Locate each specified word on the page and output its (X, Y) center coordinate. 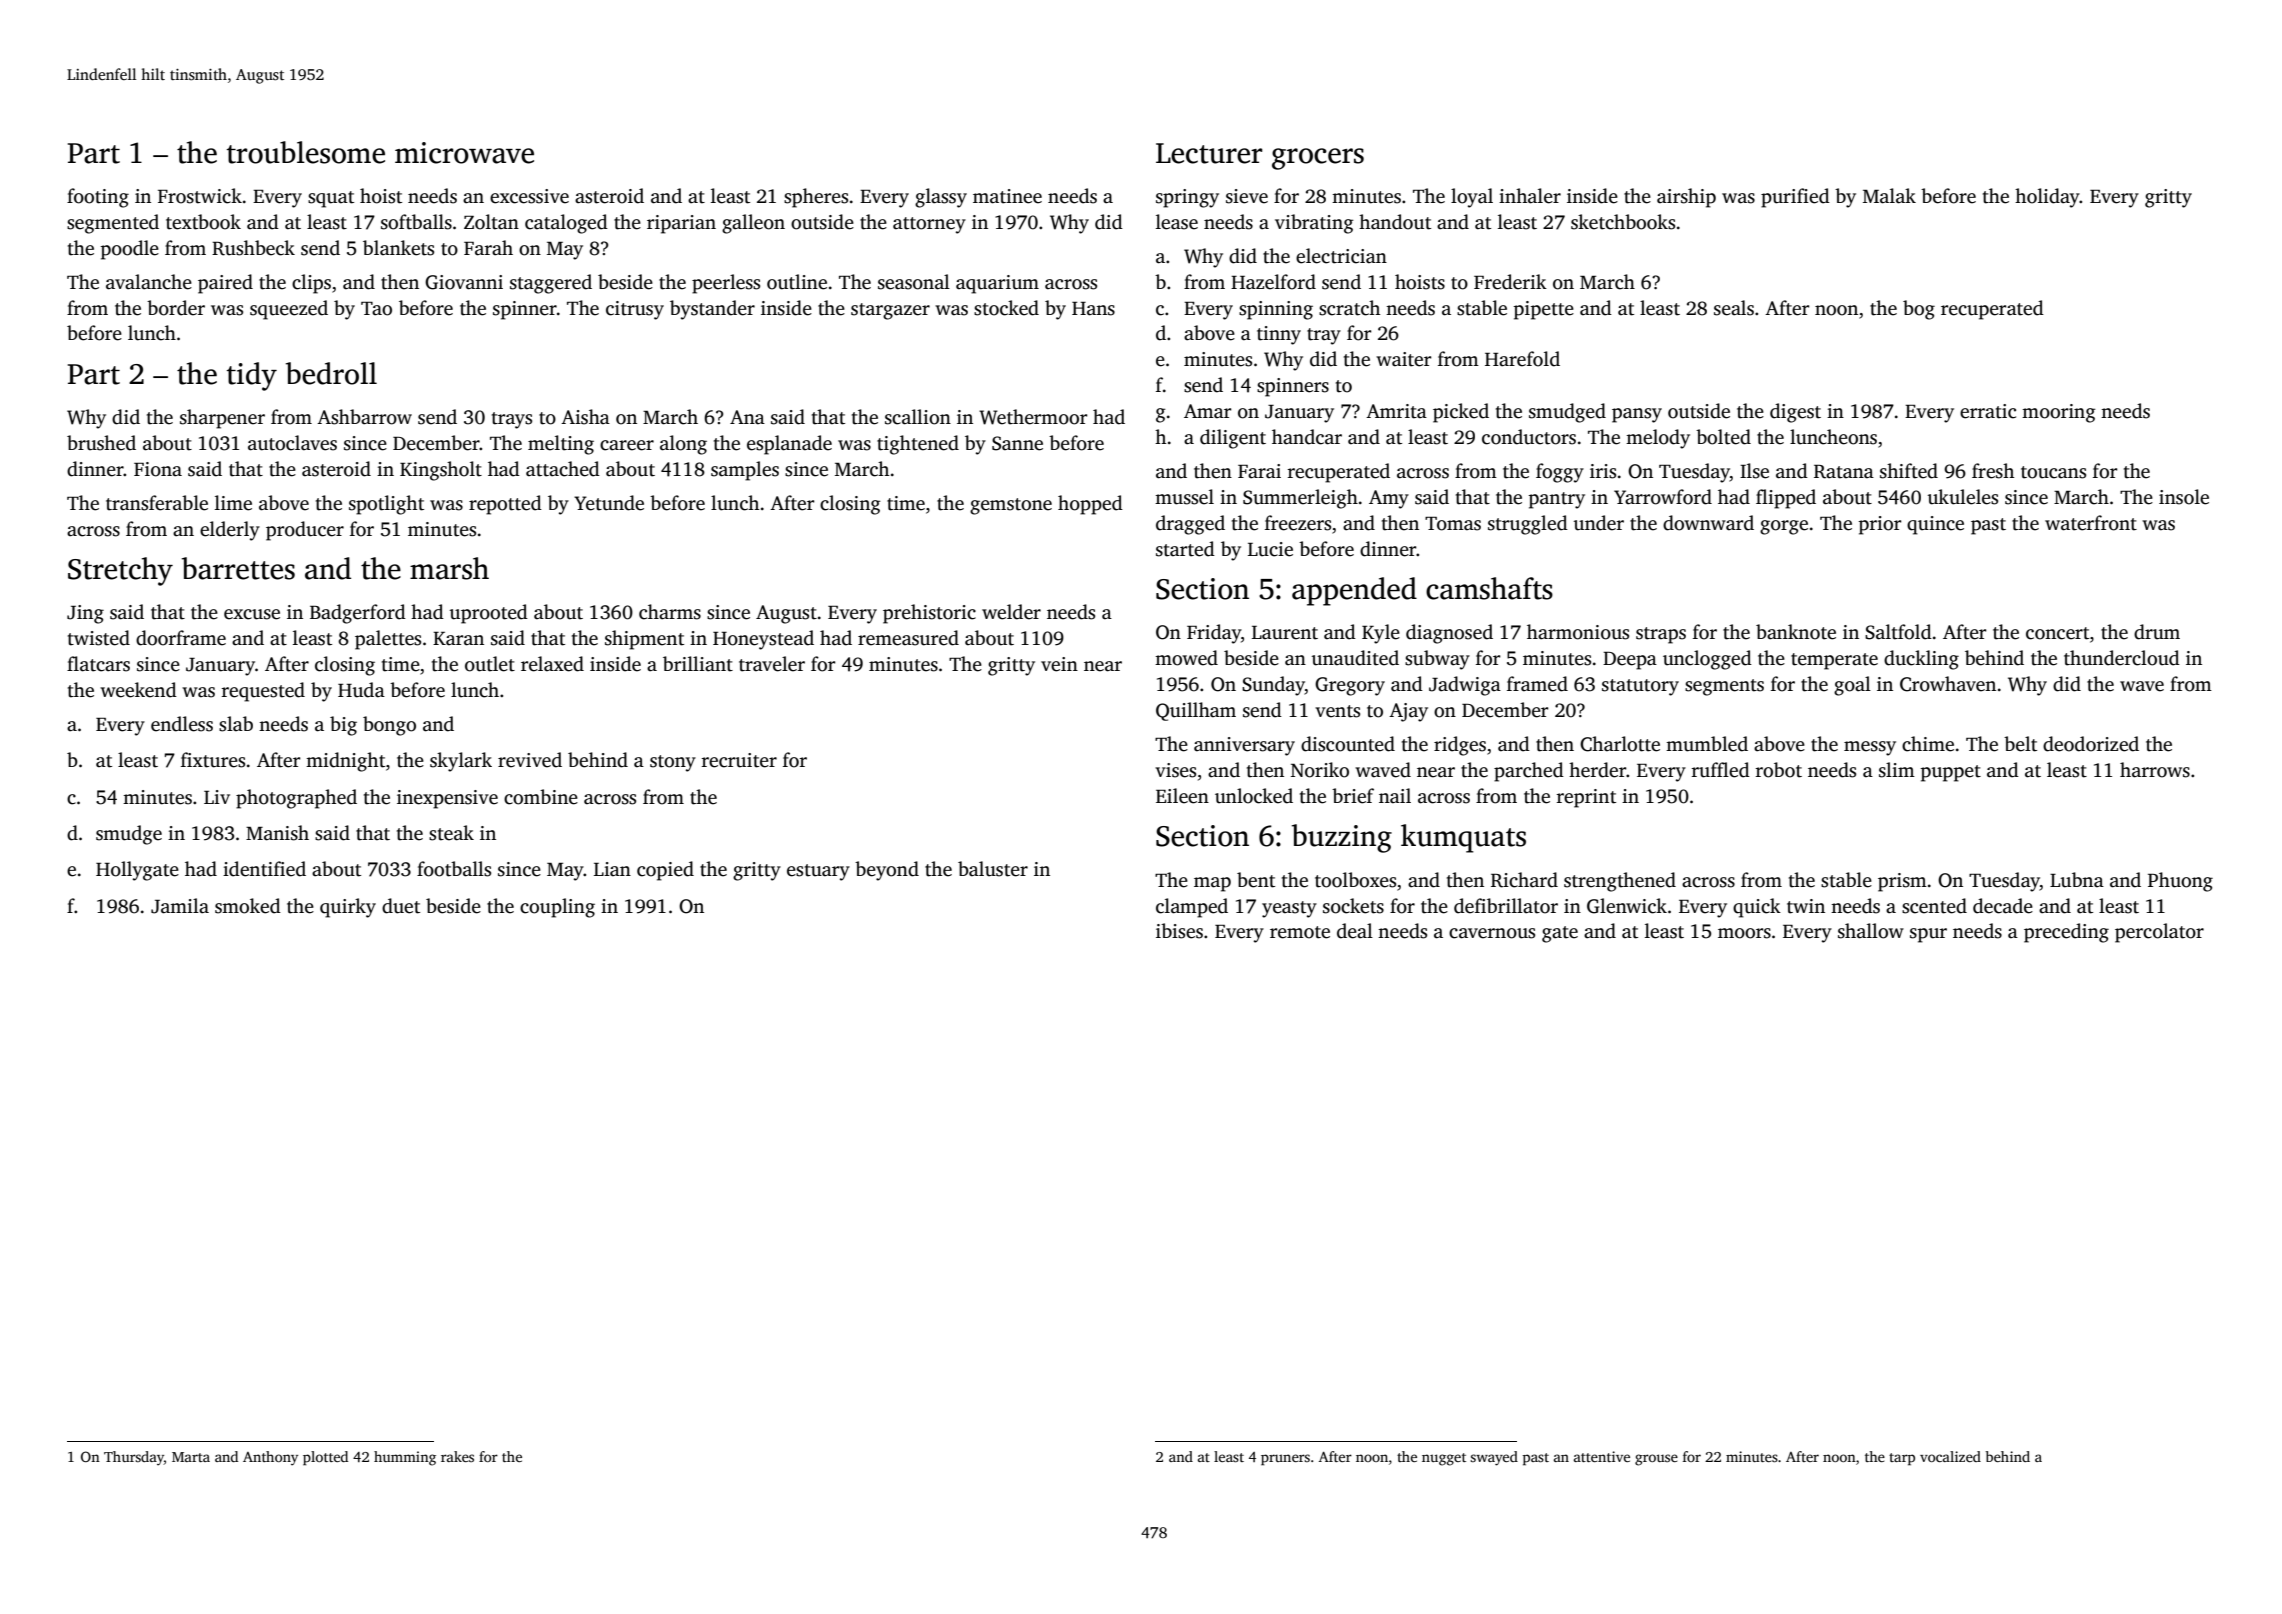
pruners (1285, 1460)
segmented (113, 224)
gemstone (1011, 506)
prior (1880, 525)
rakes (457, 1456)
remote (1300, 932)
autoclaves (292, 443)
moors (1744, 933)
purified (1795, 198)
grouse (1656, 1460)
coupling (557, 908)
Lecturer (1209, 153)
